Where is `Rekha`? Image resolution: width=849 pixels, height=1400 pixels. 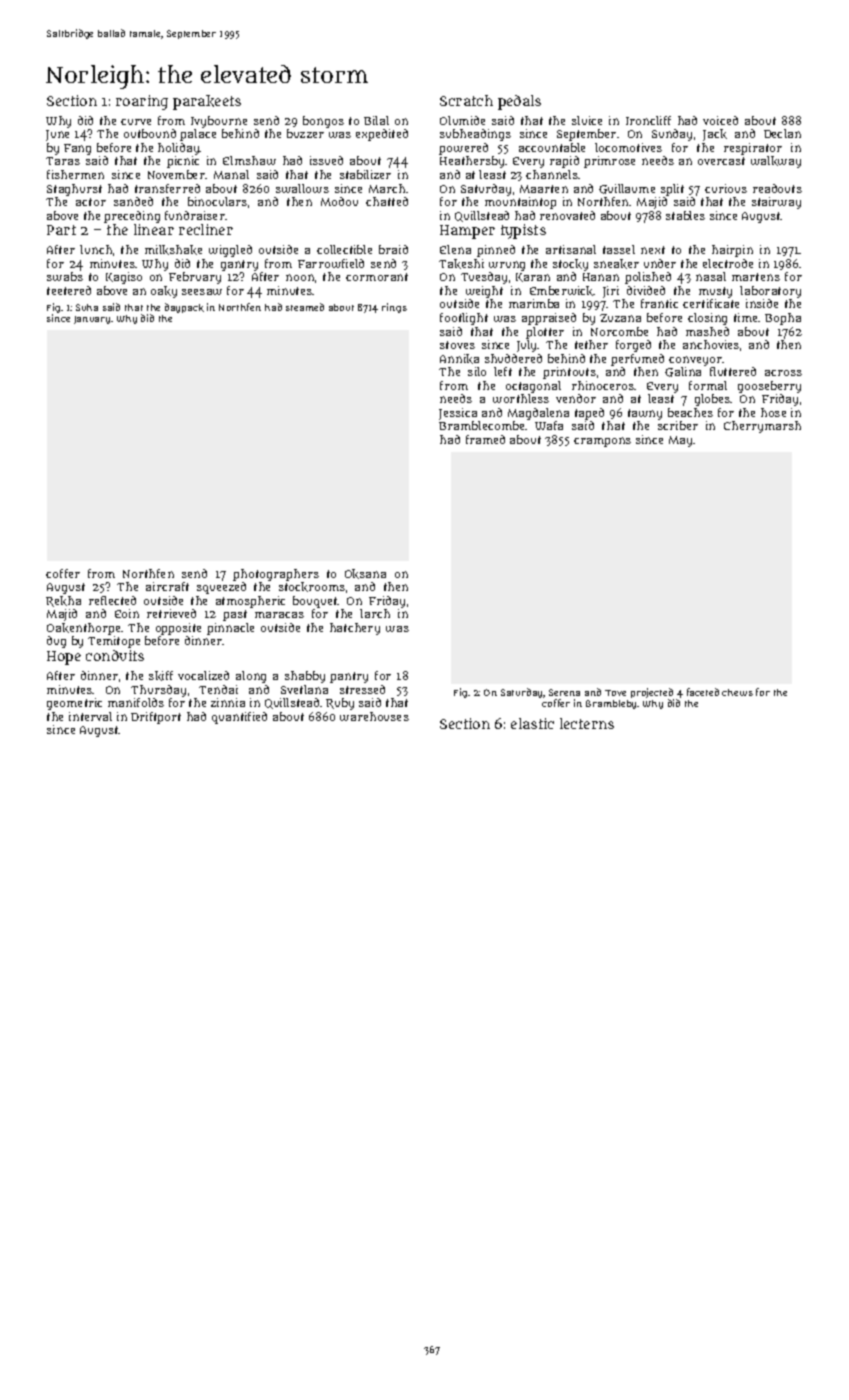
Rekha is located at coordinates (63, 601).
